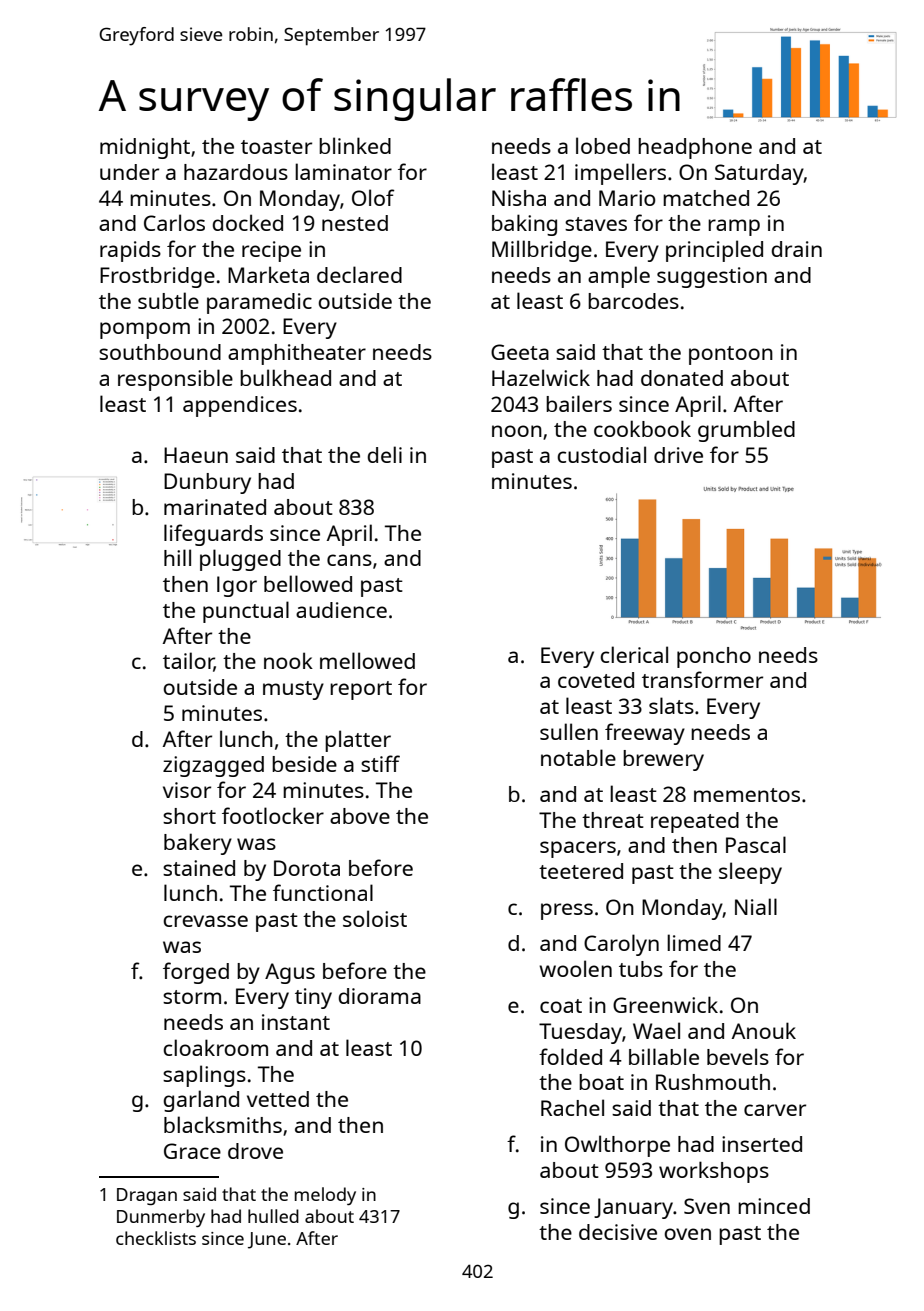 This screenshot has width=924, height=1311. Describe the element at coordinates (634, 654) in the screenshot. I see `clerical` at that location.
